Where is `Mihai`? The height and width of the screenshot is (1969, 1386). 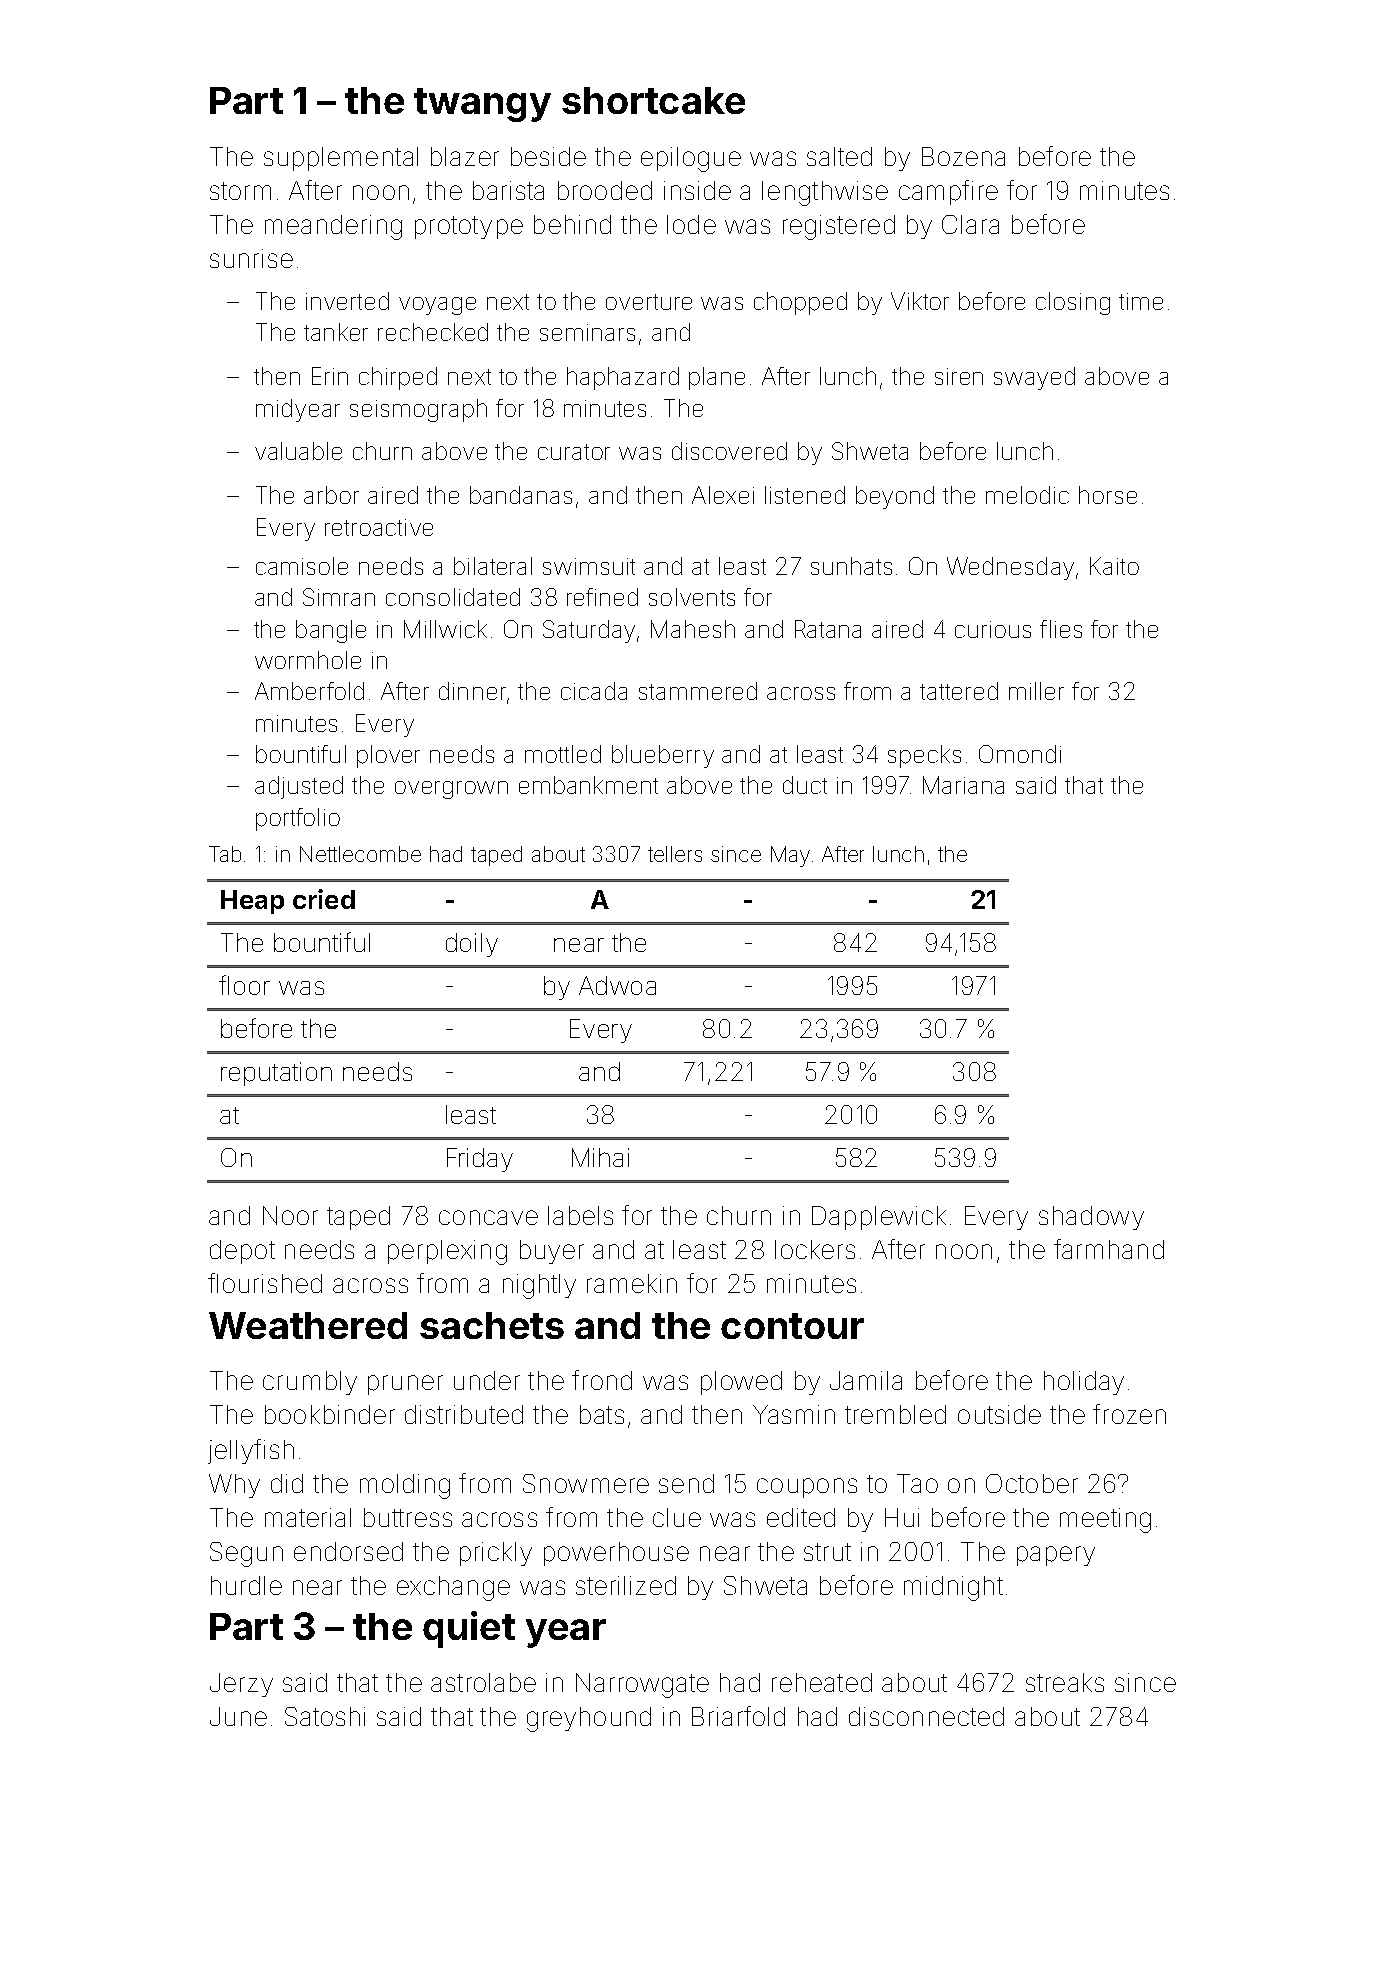
Mihai is located at coordinates (600, 1157).
